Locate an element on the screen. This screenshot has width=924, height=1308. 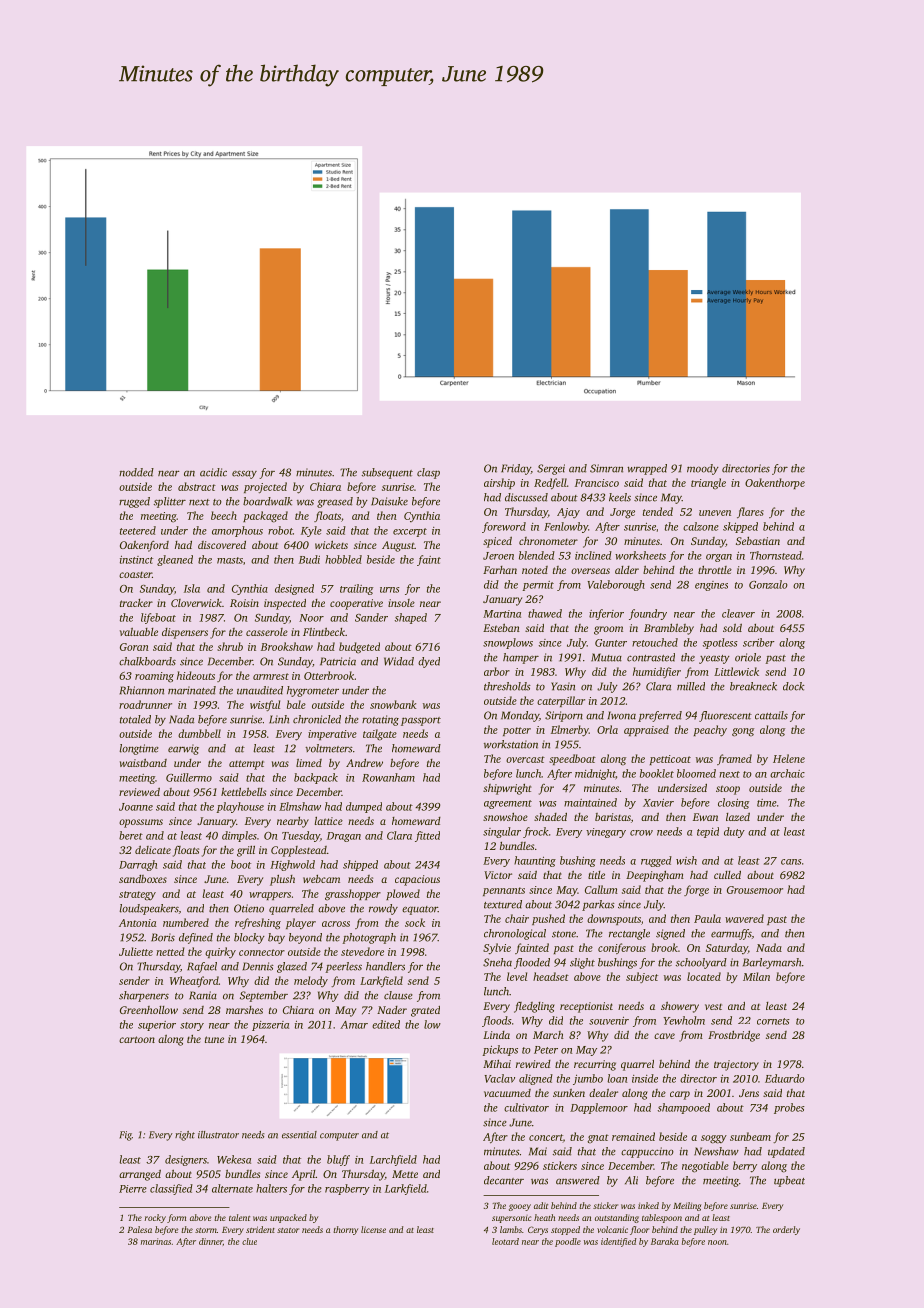
marinas is located at coordinates (156, 1241).
